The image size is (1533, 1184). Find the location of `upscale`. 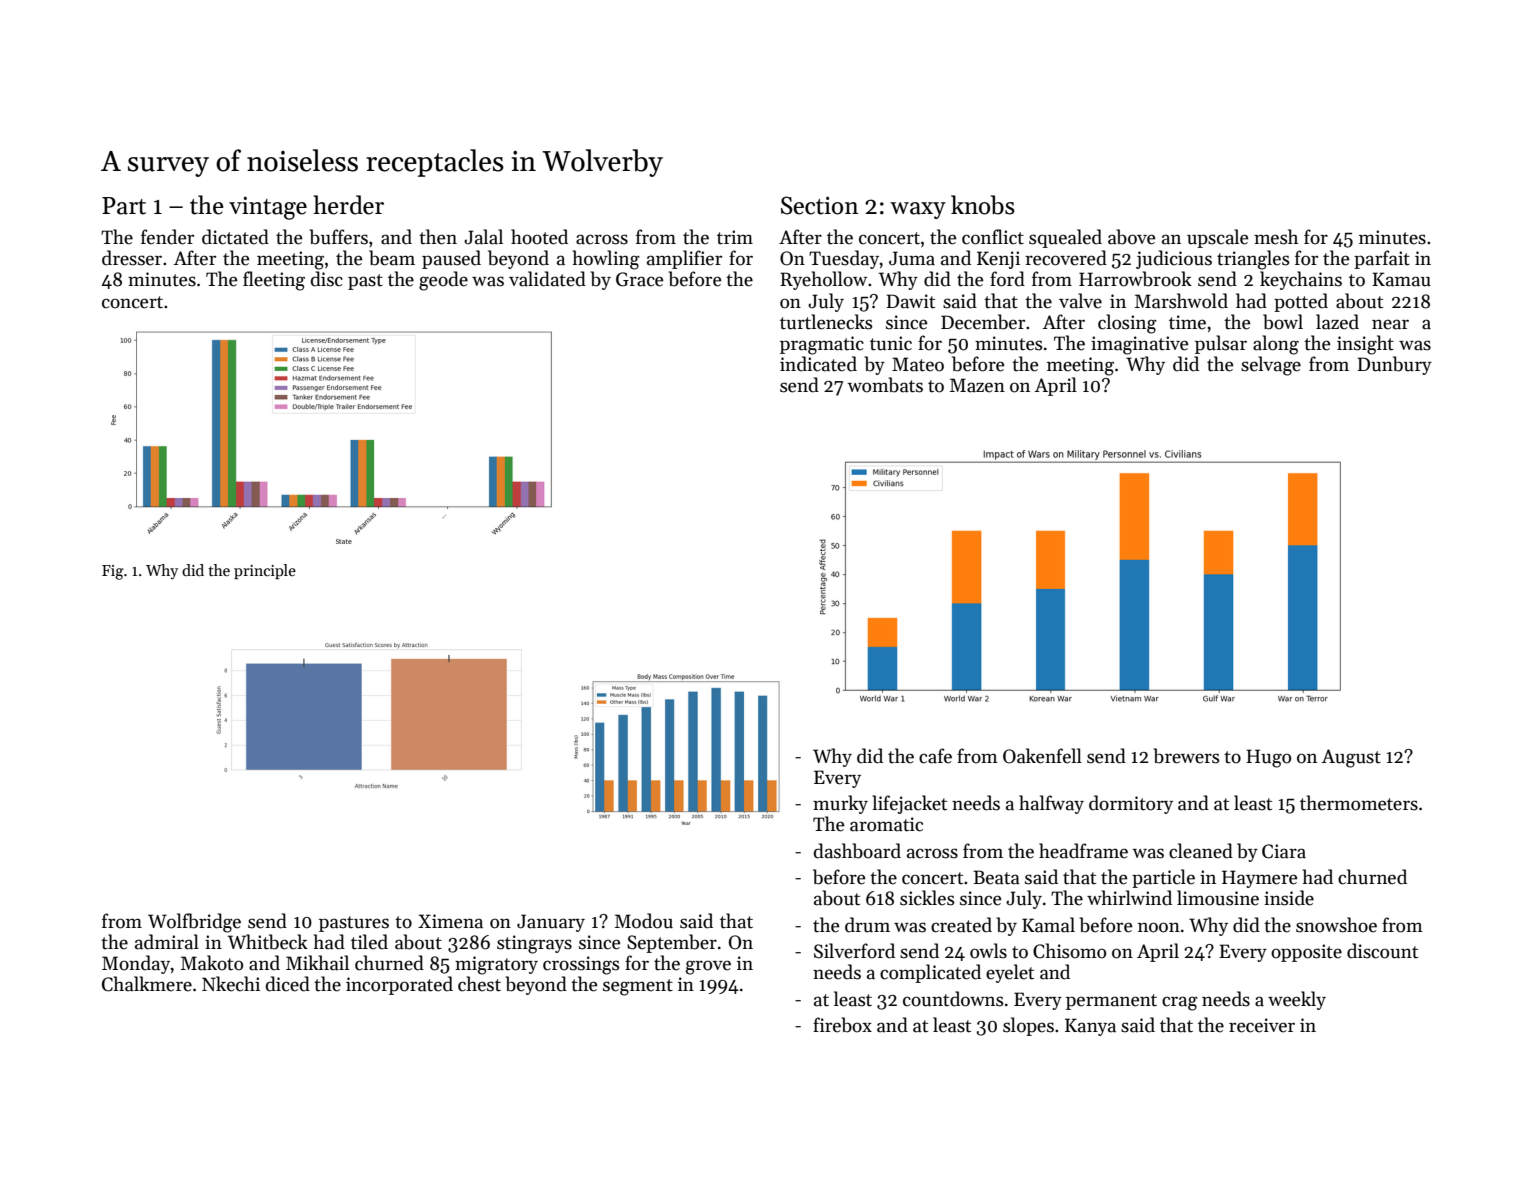

upscale is located at coordinates (1217, 238).
